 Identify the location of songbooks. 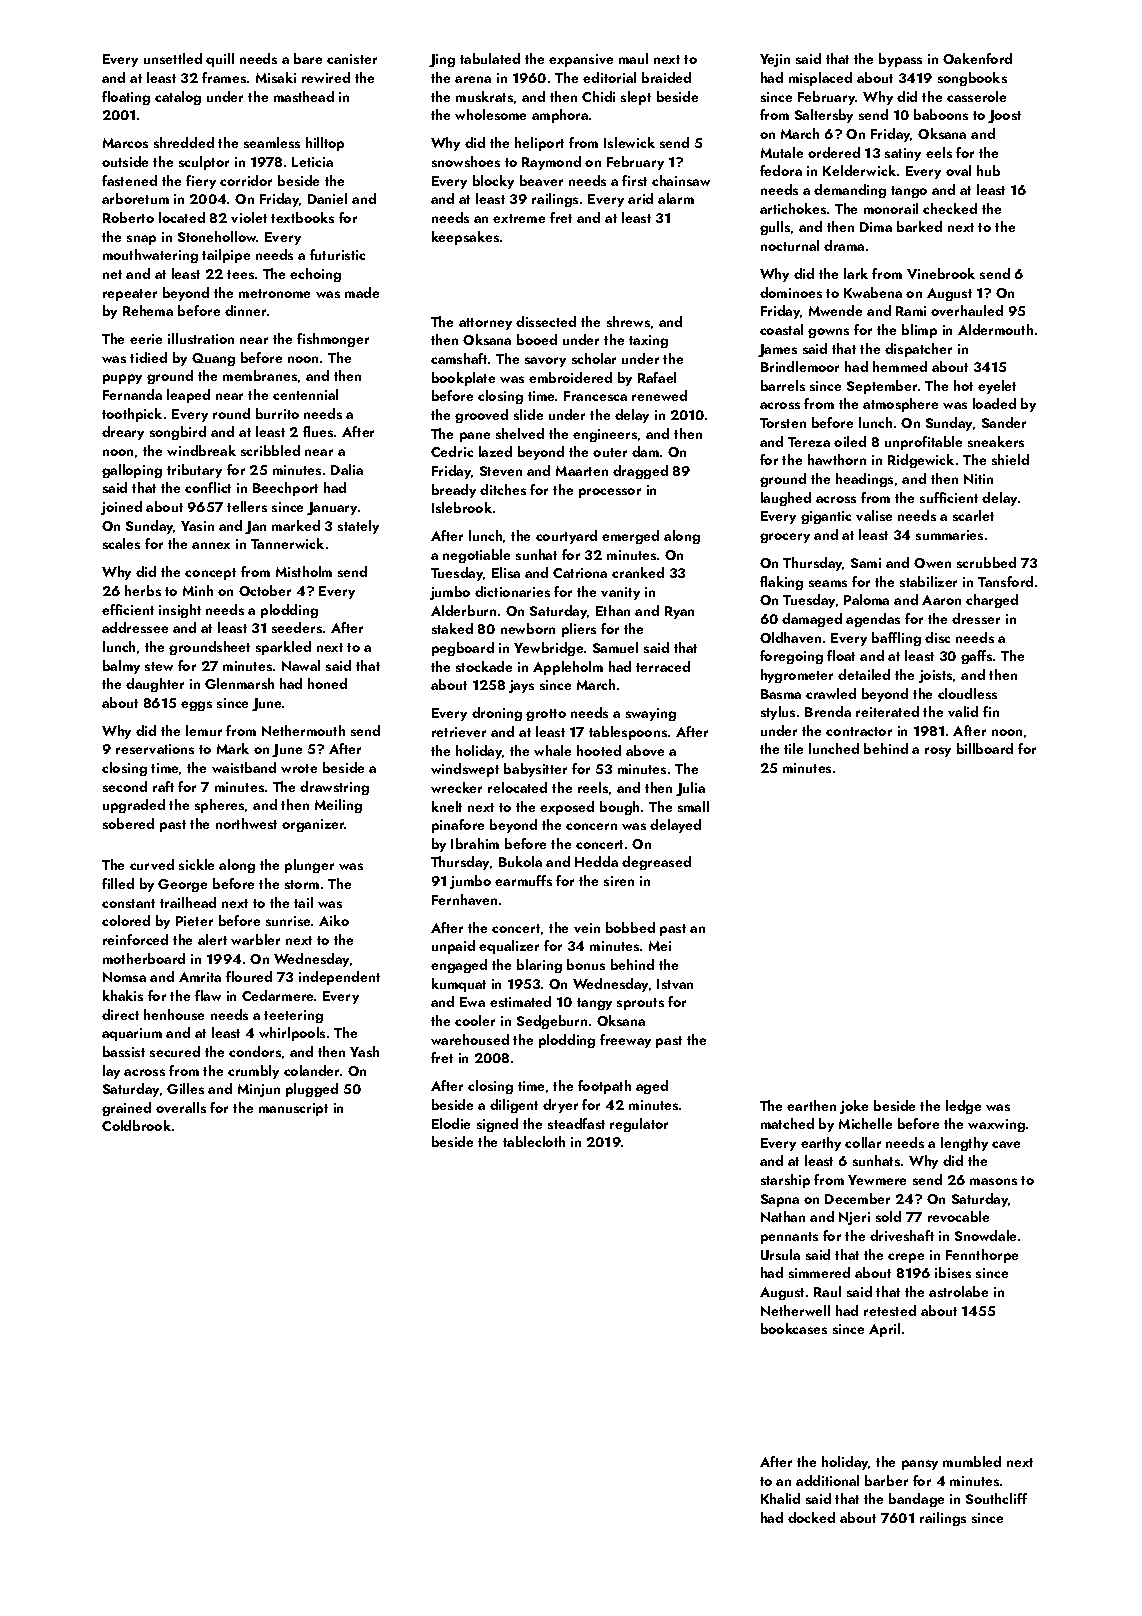
(972, 79).
